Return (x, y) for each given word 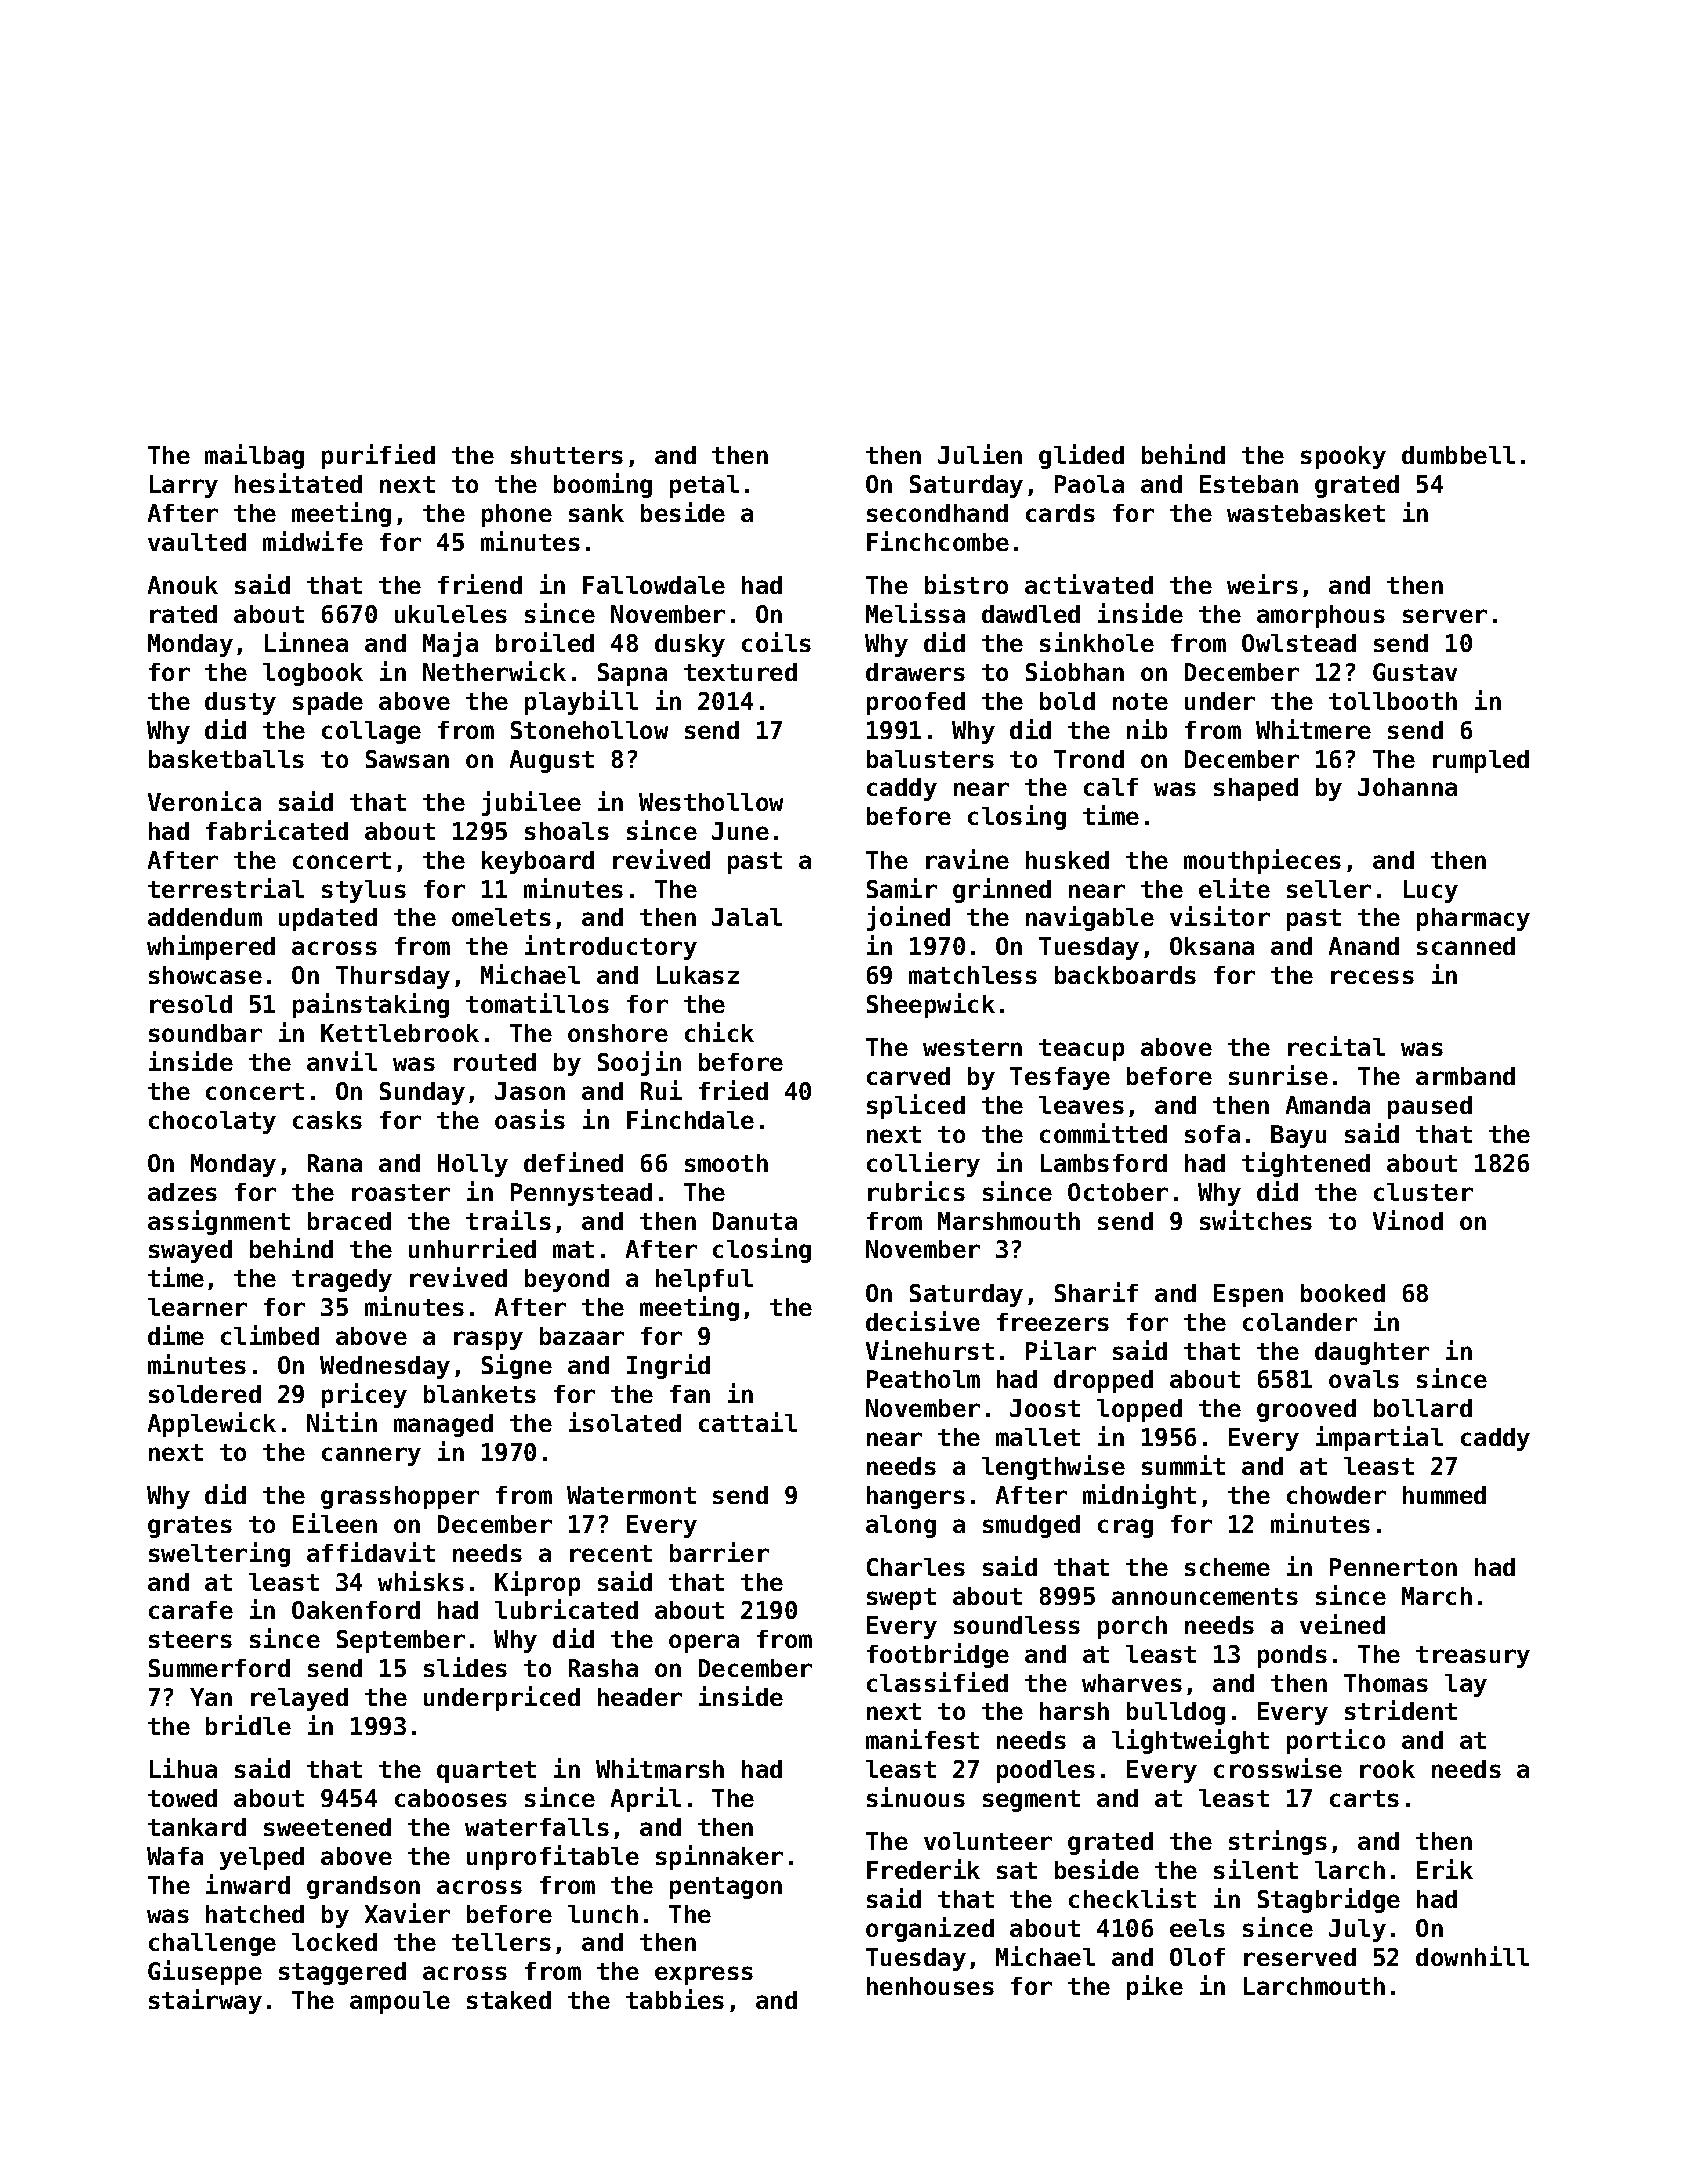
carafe (191, 1610)
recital (1336, 1046)
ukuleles (451, 614)
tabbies (675, 1999)
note (1140, 701)
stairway (205, 2001)
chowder (1336, 1495)
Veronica (204, 801)
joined (908, 918)
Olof (1197, 1957)
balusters (930, 759)
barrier (719, 1552)
